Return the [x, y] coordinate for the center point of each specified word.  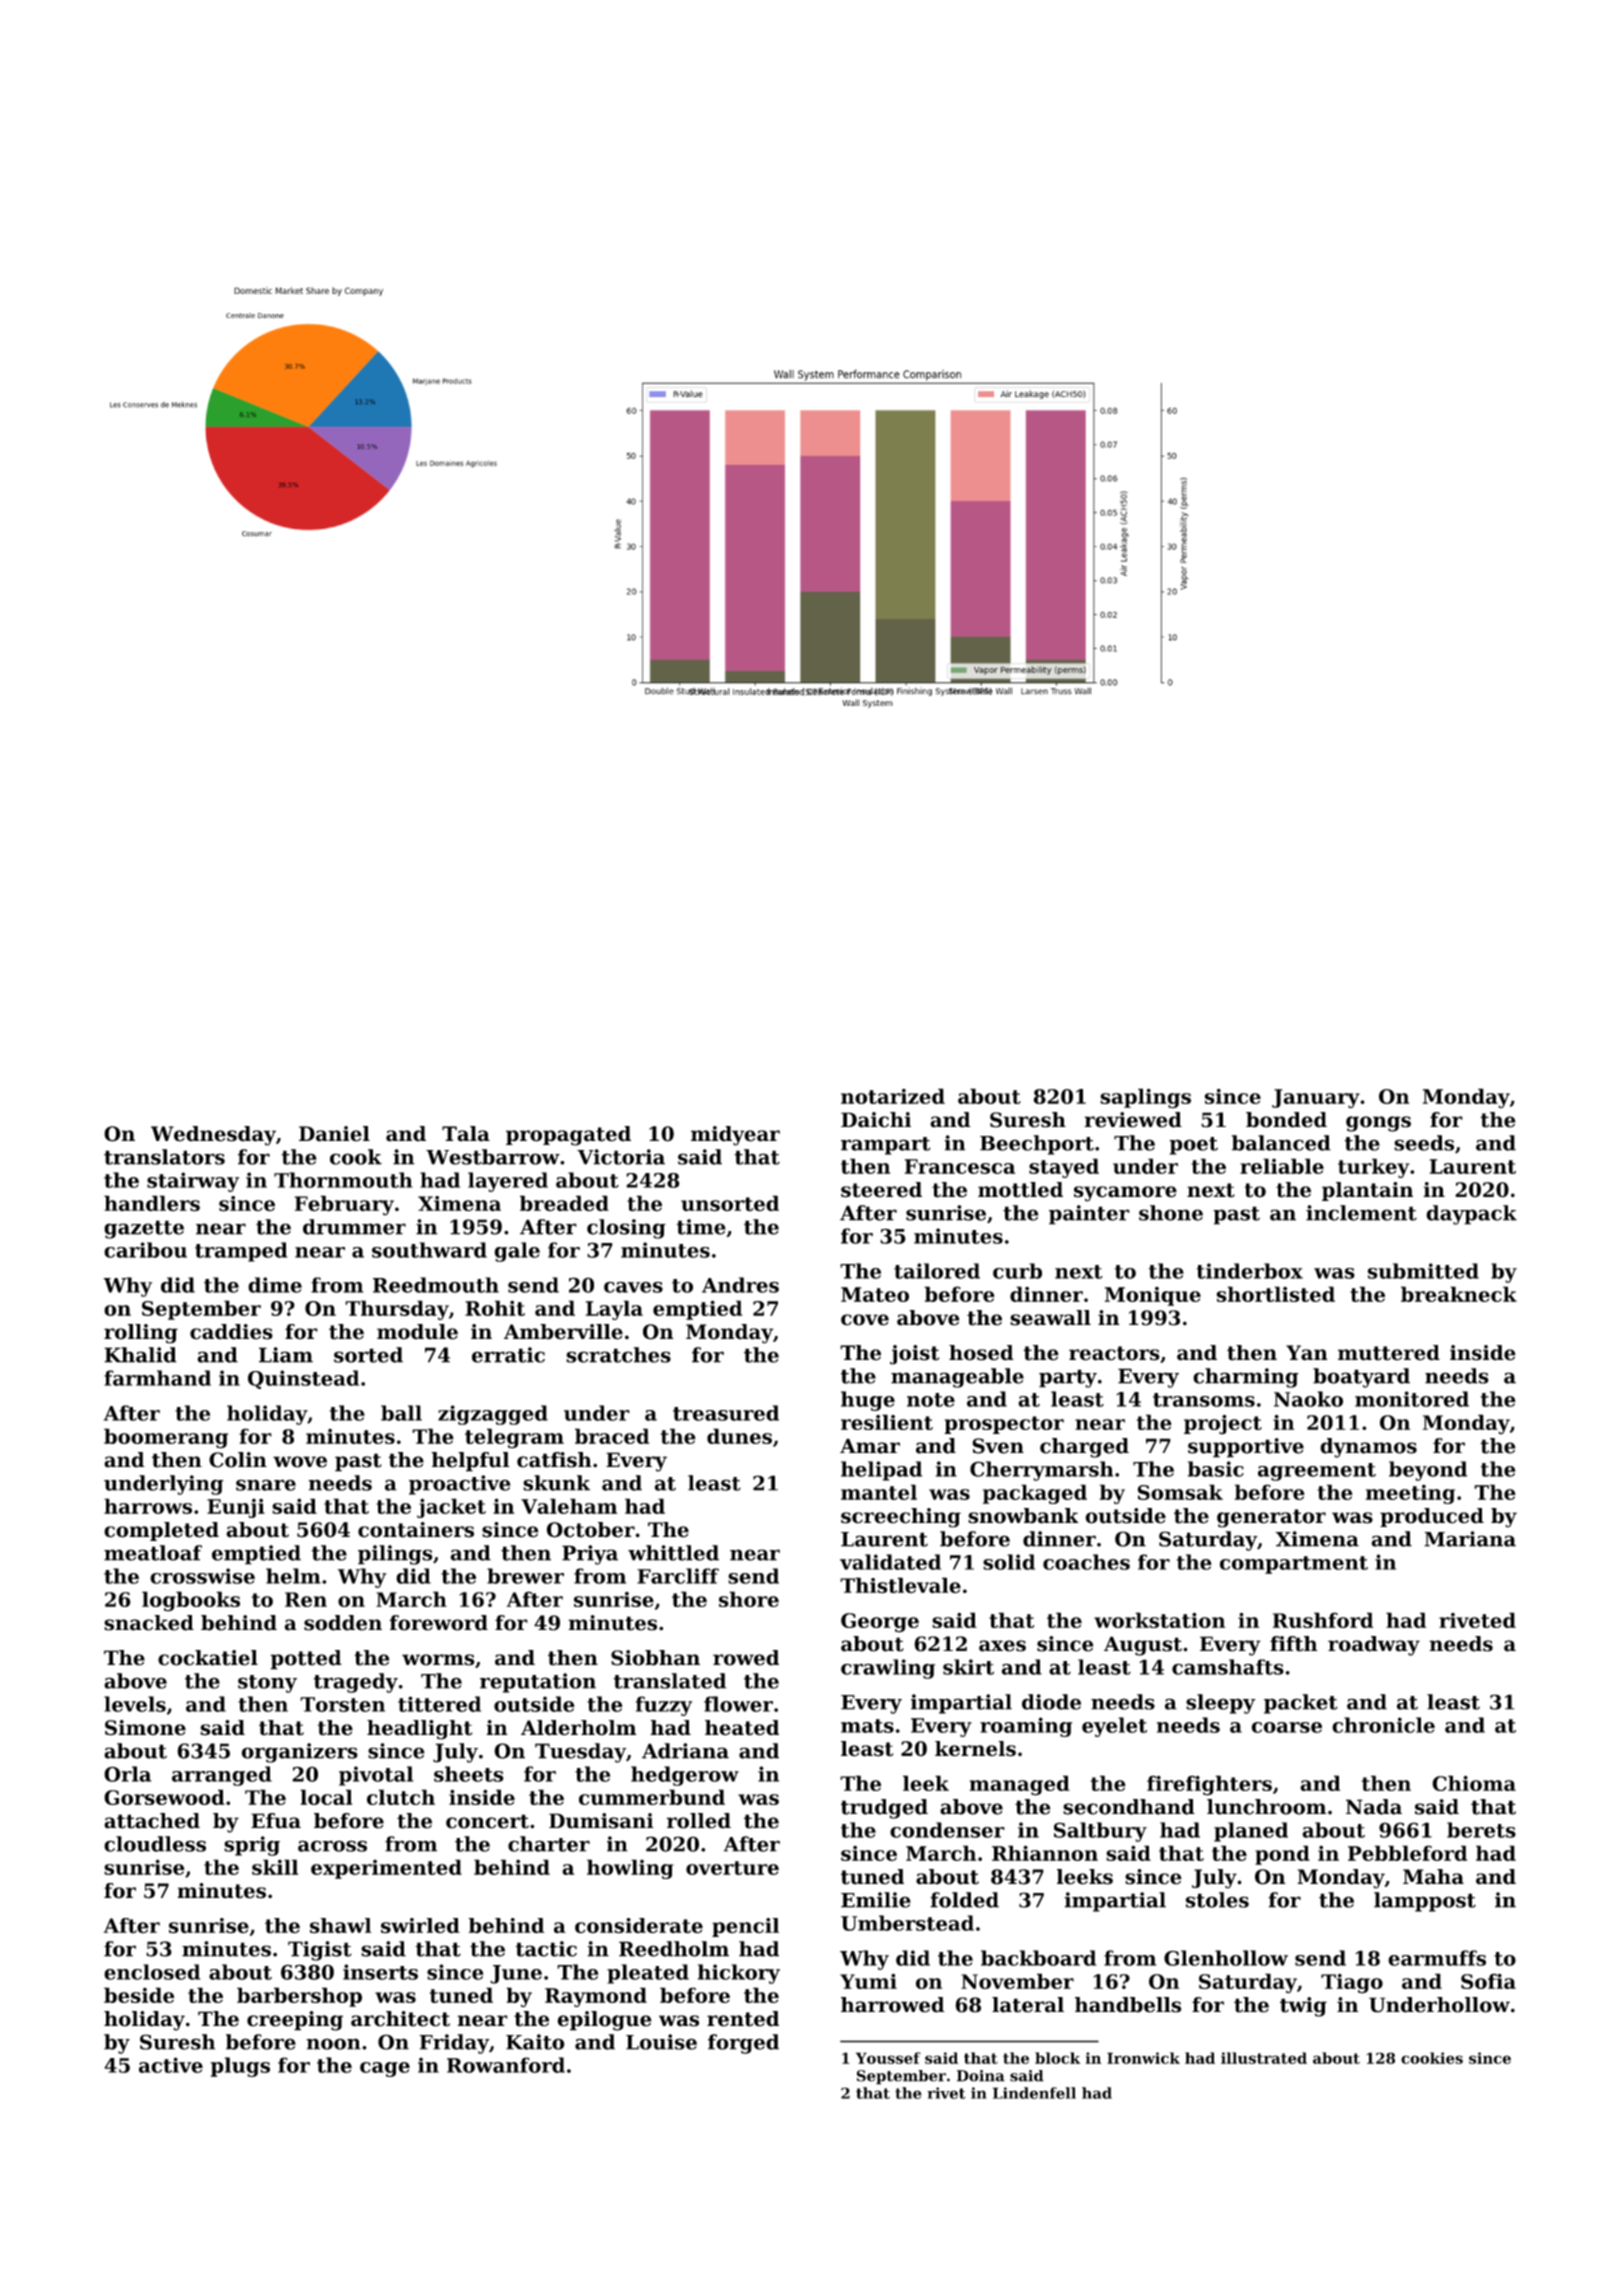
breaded [564, 1203]
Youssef [888, 2058]
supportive [1246, 1448]
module [417, 1332]
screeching [901, 1518]
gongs [1378, 1124]
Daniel [334, 1134]
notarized [893, 1096]
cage [385, 2069]
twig [1303, 2007]
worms [438, 1660]
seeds [1424, 1143]
